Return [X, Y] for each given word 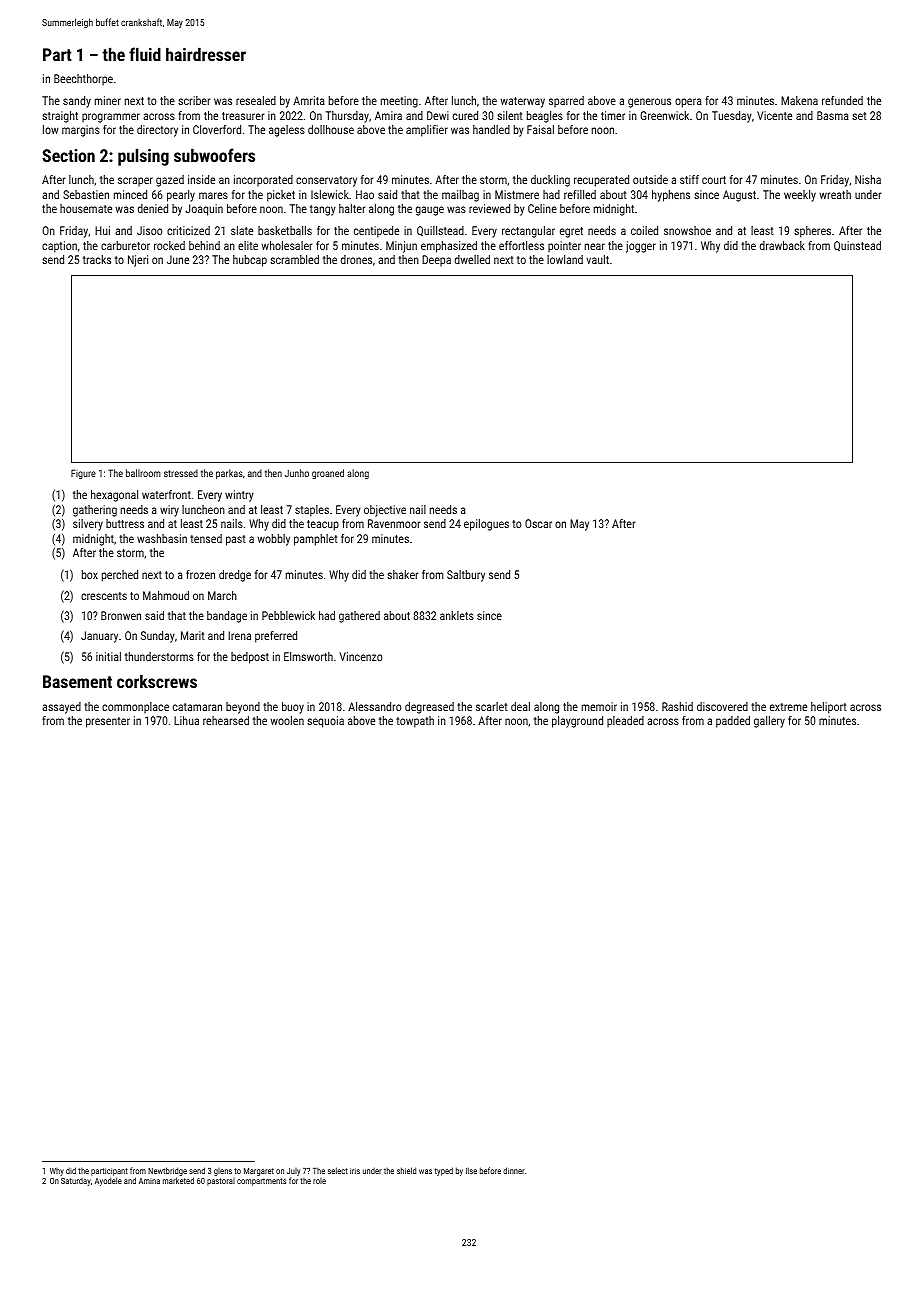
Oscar [538, 523]
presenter [108, 722]
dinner [514, 1170]
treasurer [243, 116]
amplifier [427, 131]
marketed [178, 1180]
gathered [359, 617]
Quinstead [857, 246]
